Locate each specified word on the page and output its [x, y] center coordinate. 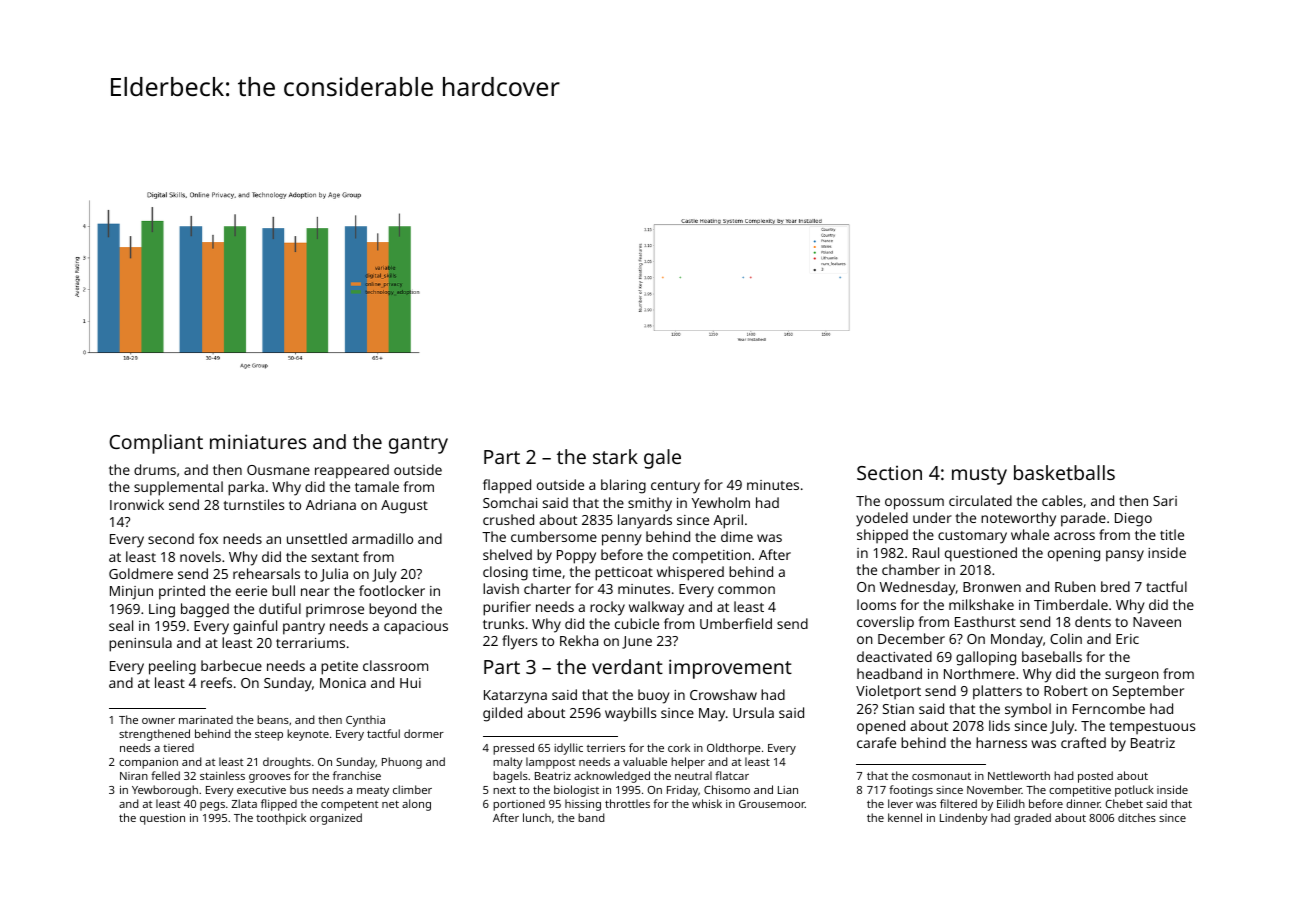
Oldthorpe [734, 749]
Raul [926, 552]
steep [269, 735]
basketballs [1064, 472]
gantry [418, 445]
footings [911, 791]
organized [336, 819]
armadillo [382, 538]
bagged [205, 610]
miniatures [258, 441]
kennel [905, 817]
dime [737, 536]
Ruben [1075, 586]
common [746, 590]
